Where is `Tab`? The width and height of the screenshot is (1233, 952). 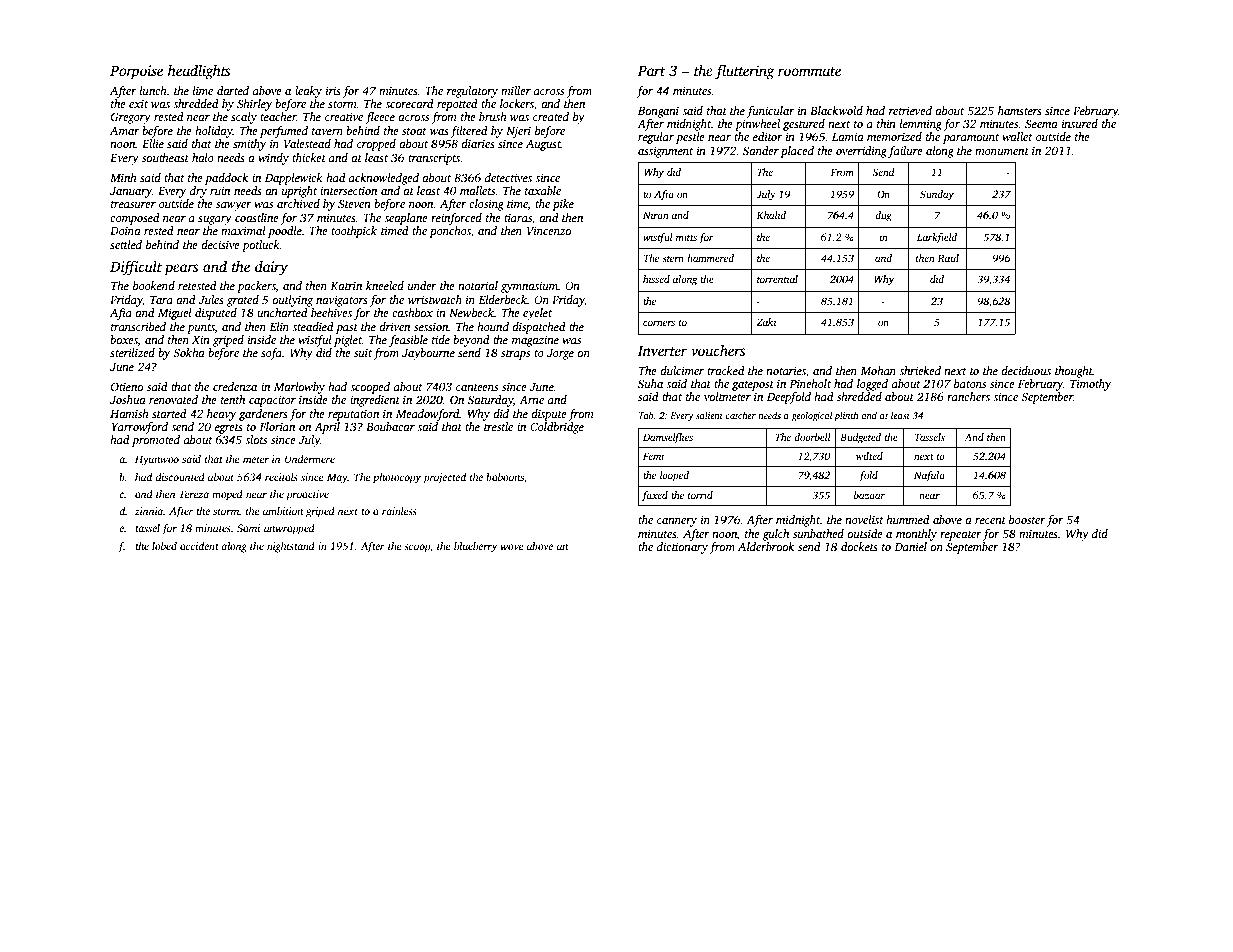 Tab is located at coordinates (645, 415).
